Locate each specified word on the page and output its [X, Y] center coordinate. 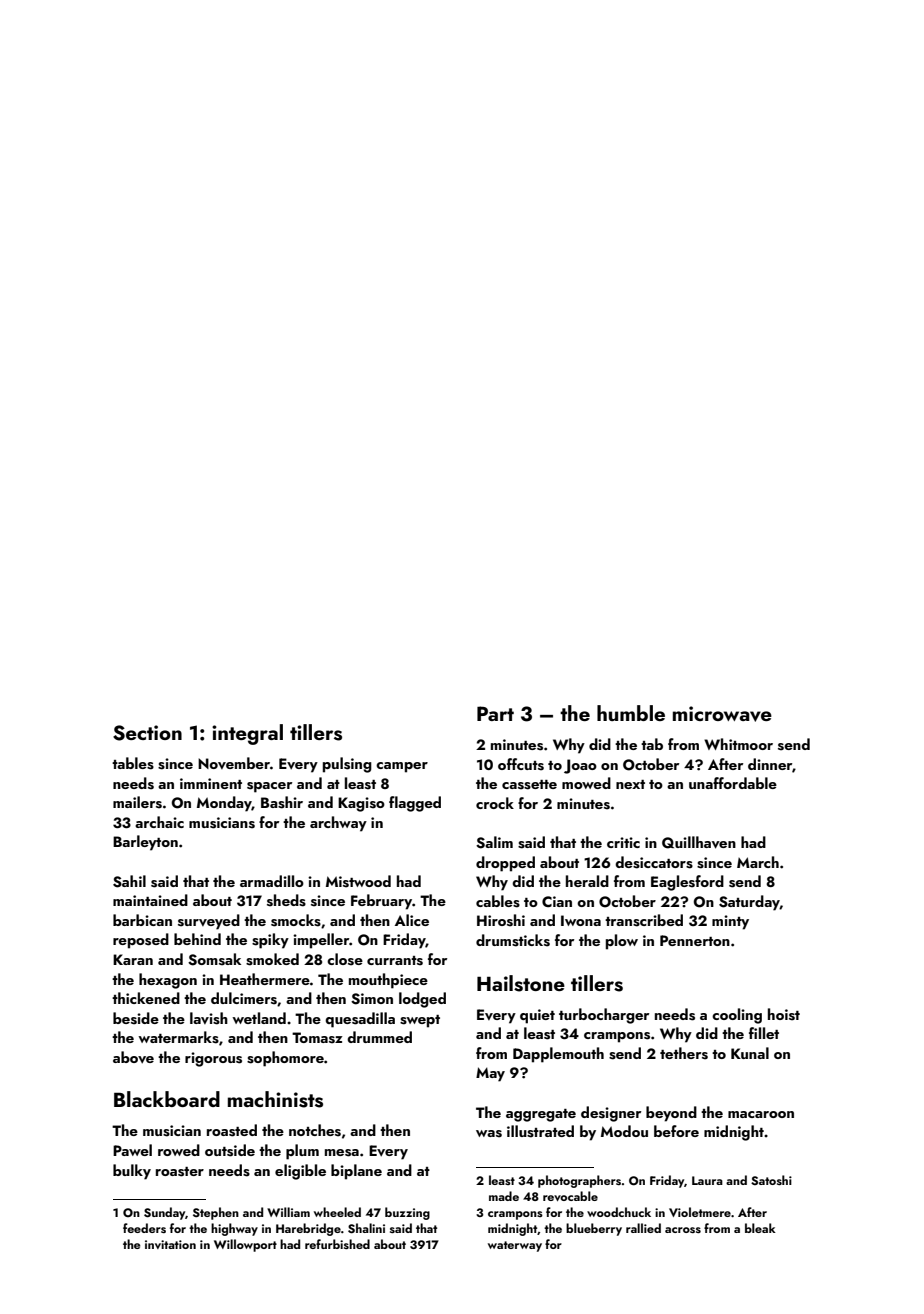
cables [498, 901]
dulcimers [244, 998]
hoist [784, 1014]
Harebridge [308, 1229]
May [490, 1074]
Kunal [750, 1053]
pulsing [347, 765]
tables [133, 763]
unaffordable [733, 783]
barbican [142, 920]
